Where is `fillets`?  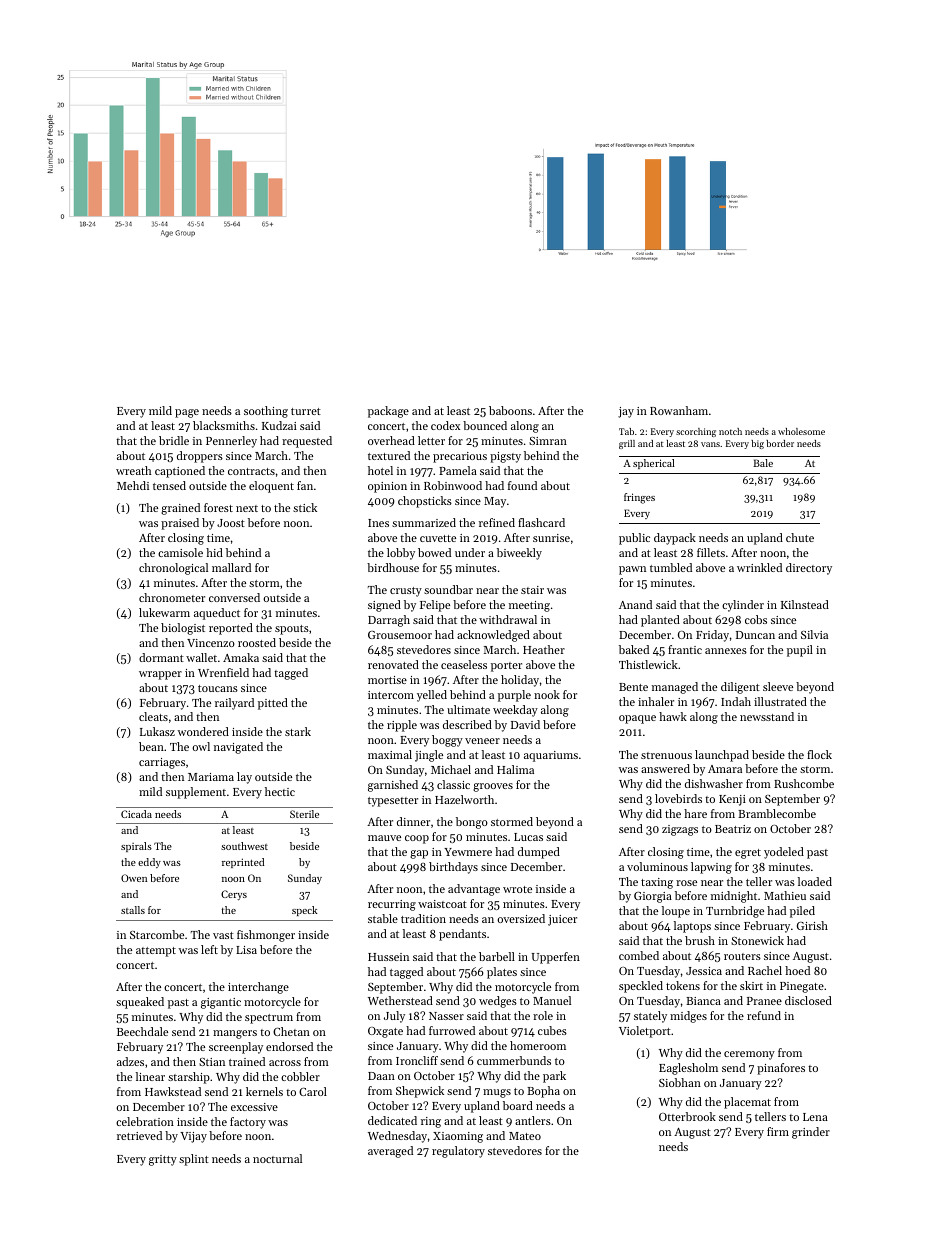
fillets is located at coordinates (711, 552).
